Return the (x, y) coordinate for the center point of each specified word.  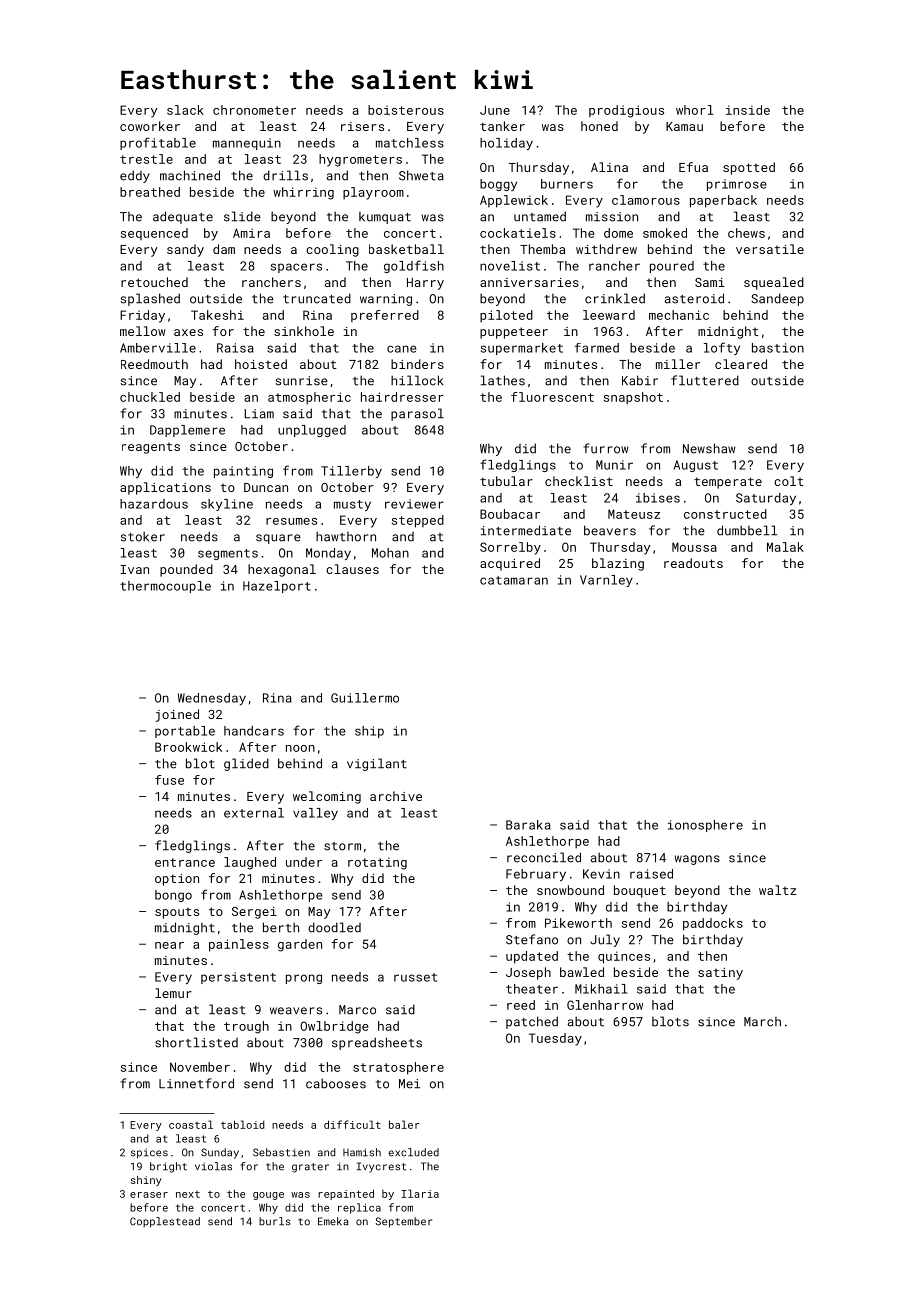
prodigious (626, 111)
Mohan (390, 553)
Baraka (528, 825)
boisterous (406, 110)
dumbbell (747, 530)
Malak (785, 547)
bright (168, 1167)
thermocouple (165, 587)
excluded (413, 1152)
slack (185, 110)
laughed (250, 863)
